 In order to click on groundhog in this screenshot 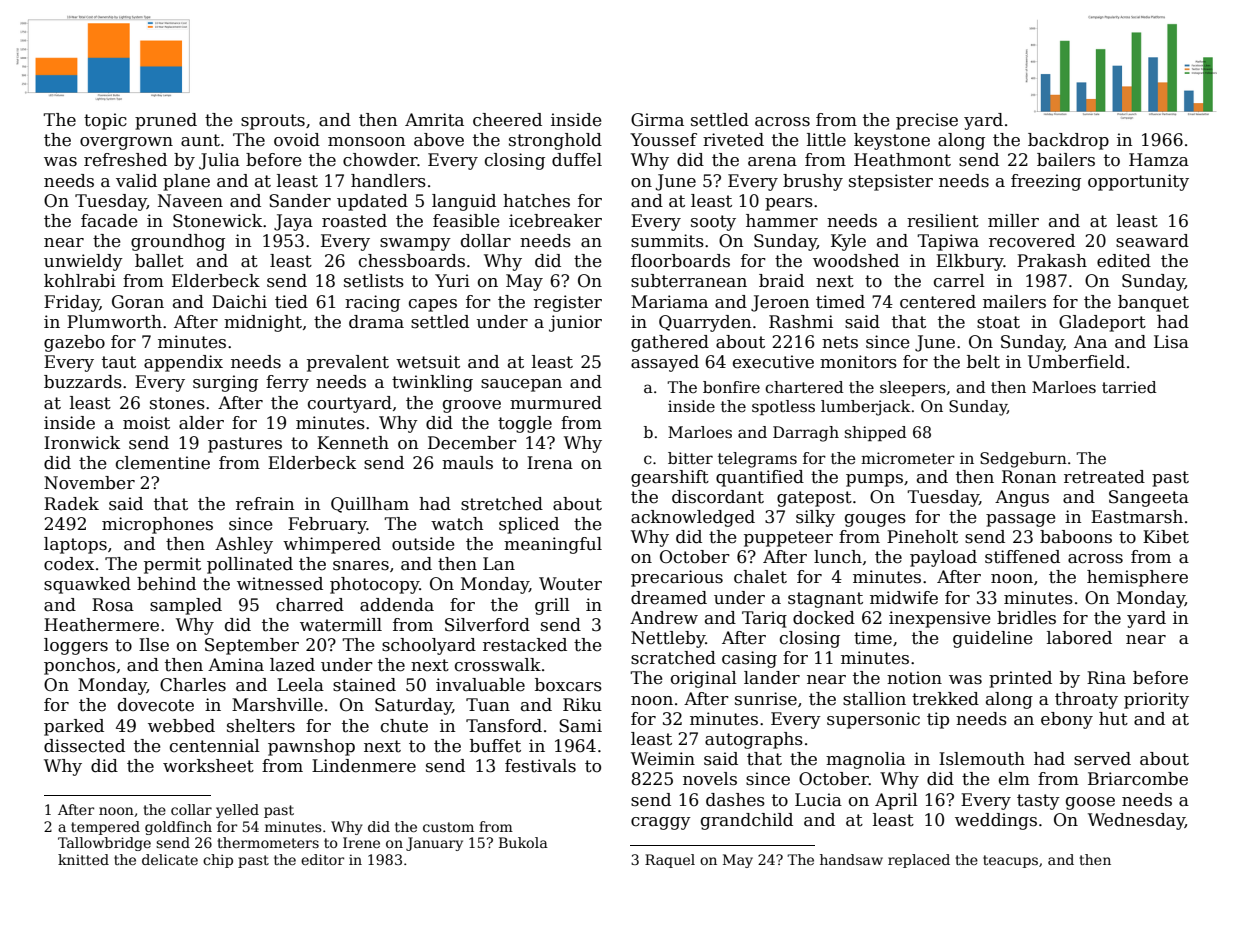, I will do `click(178, 242)`.
